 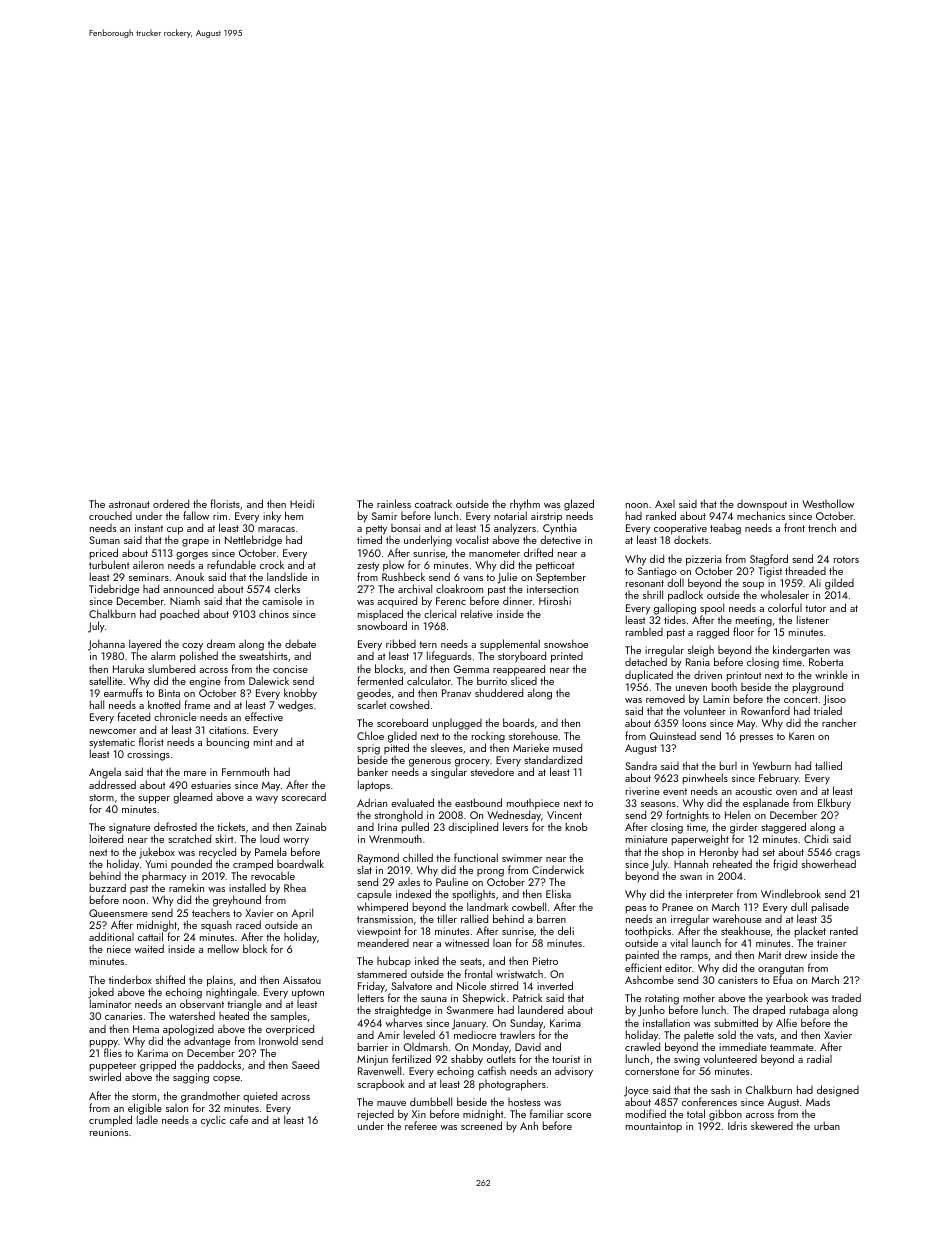 What do you see at coordinates (123, 1016) in the image?
I see `canaries` at bounding box center [123, 1016].
